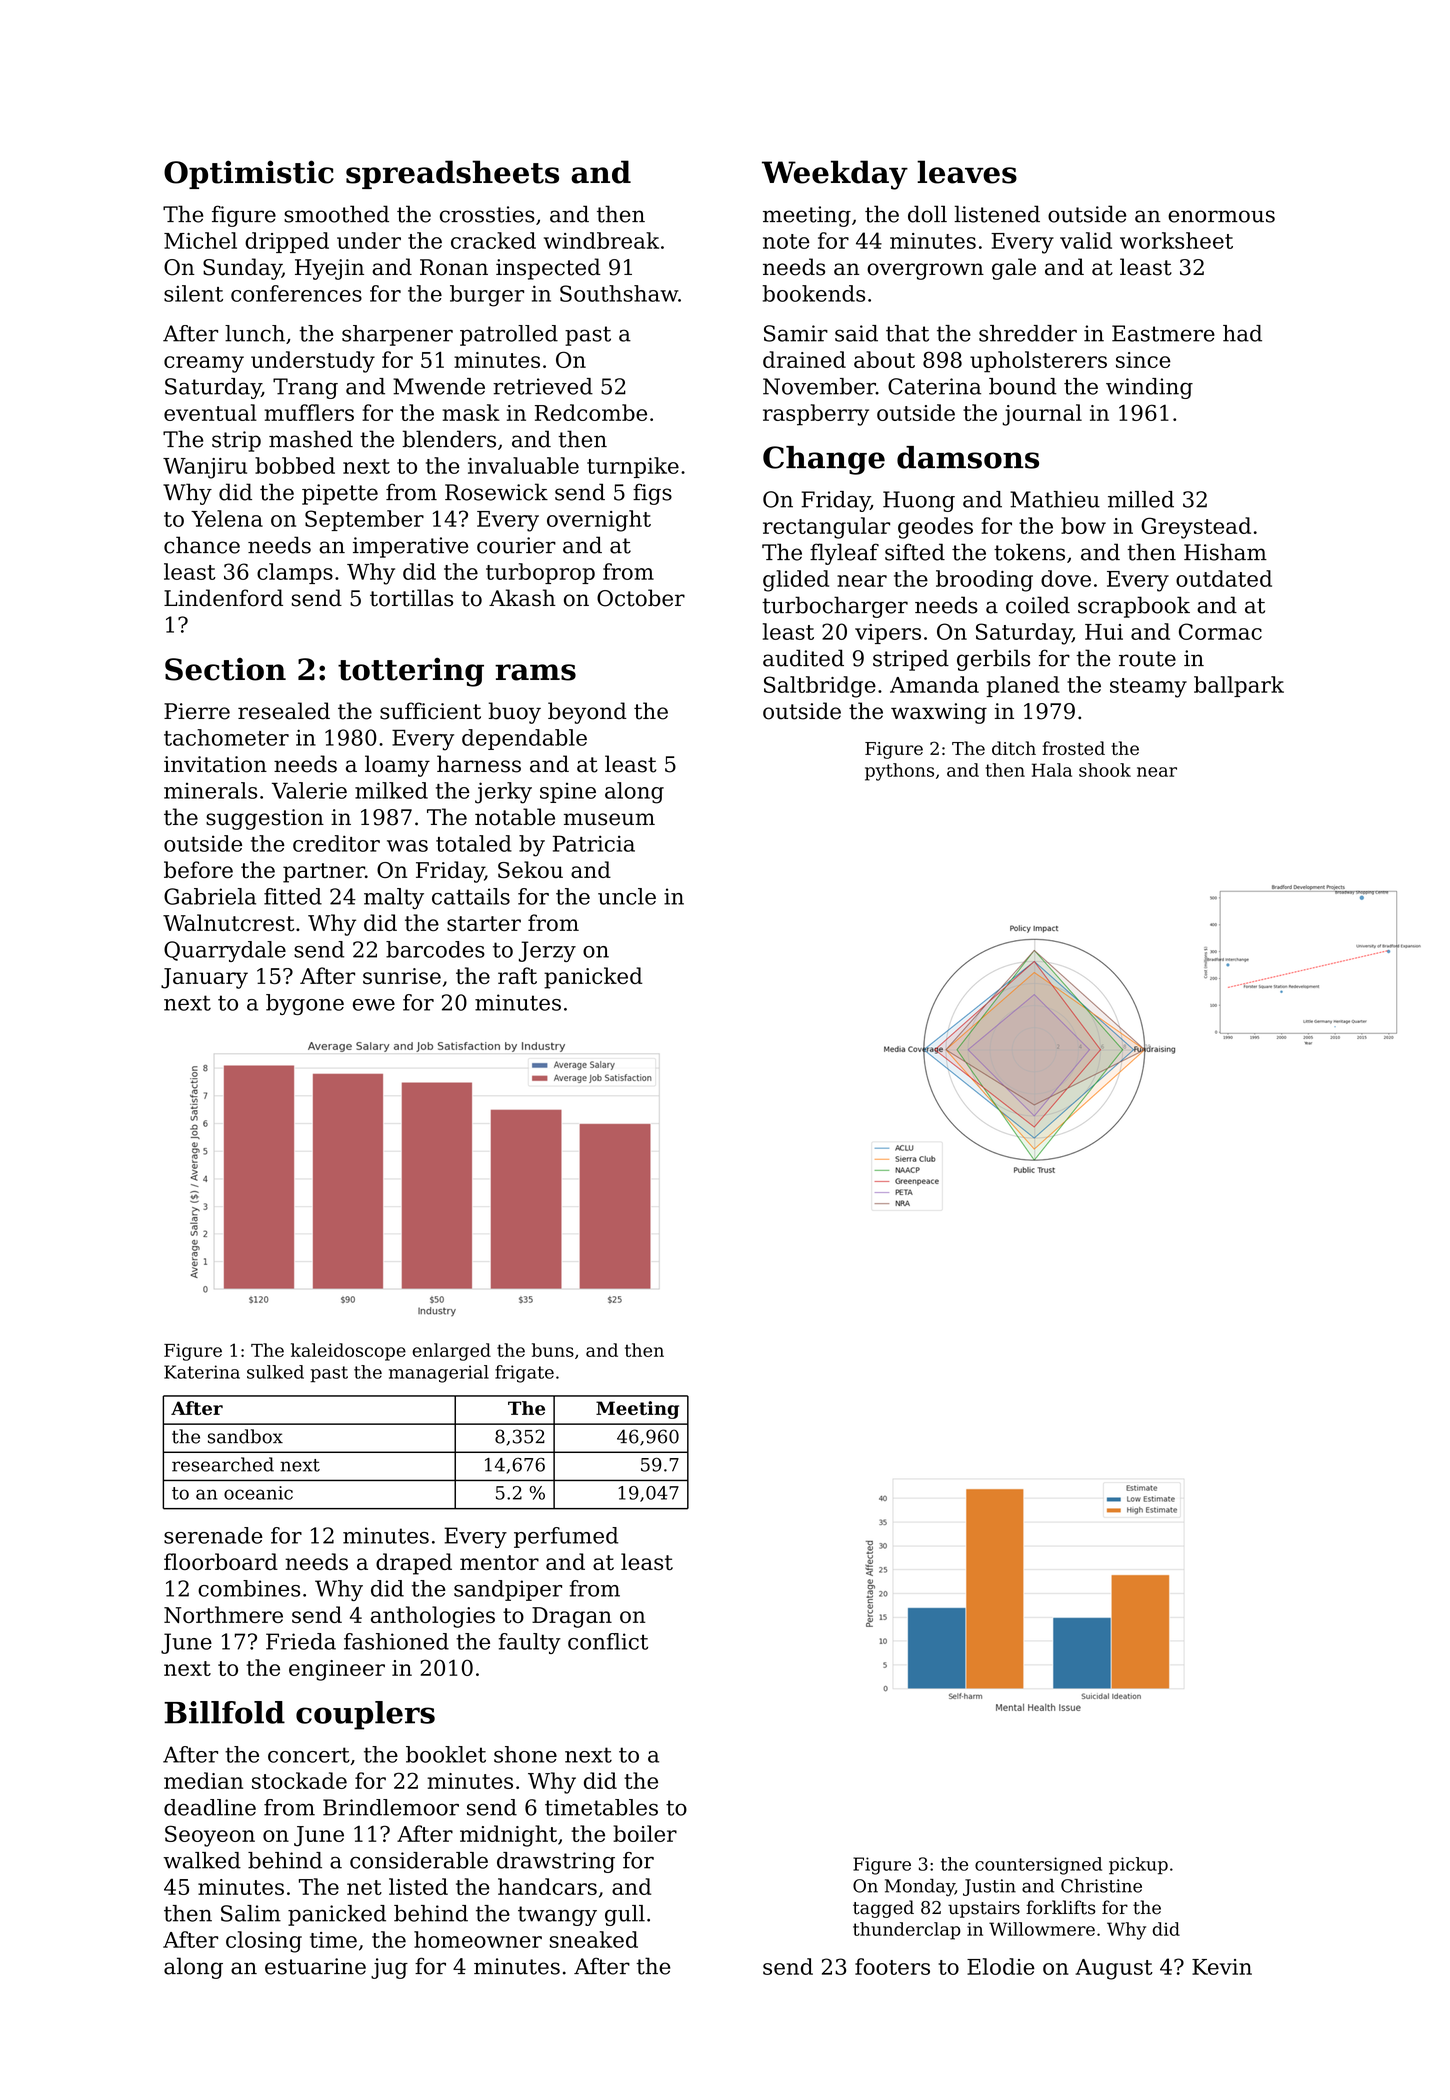 This page has height=2100, width=1450. Describe the element at coordinates (454, 267) in the page. I see `Ronan` at that location.
